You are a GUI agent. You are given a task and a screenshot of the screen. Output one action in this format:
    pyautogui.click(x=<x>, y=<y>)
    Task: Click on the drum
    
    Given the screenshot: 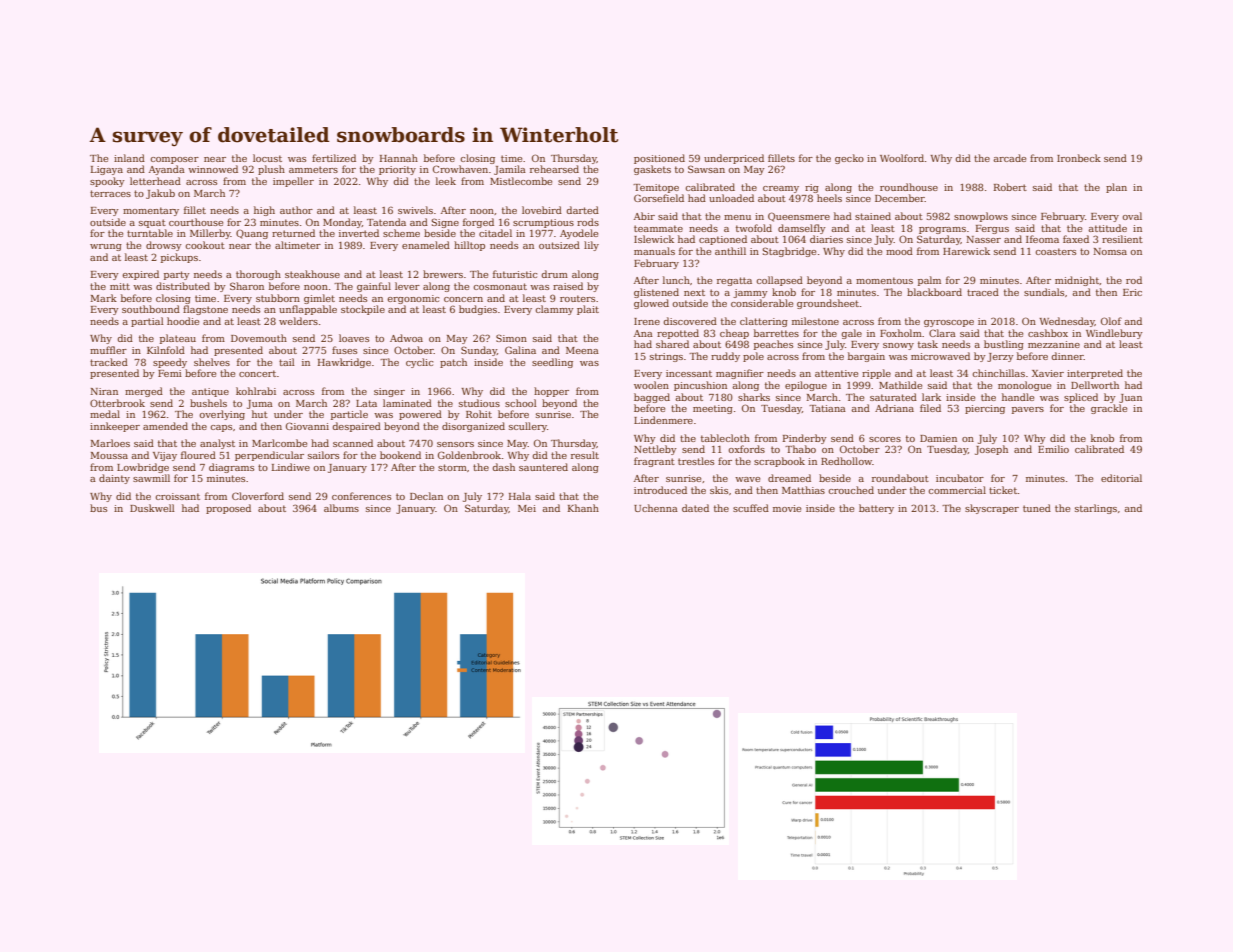 What is the action you would take?
    pyautogui.click(x=554, y=274)
